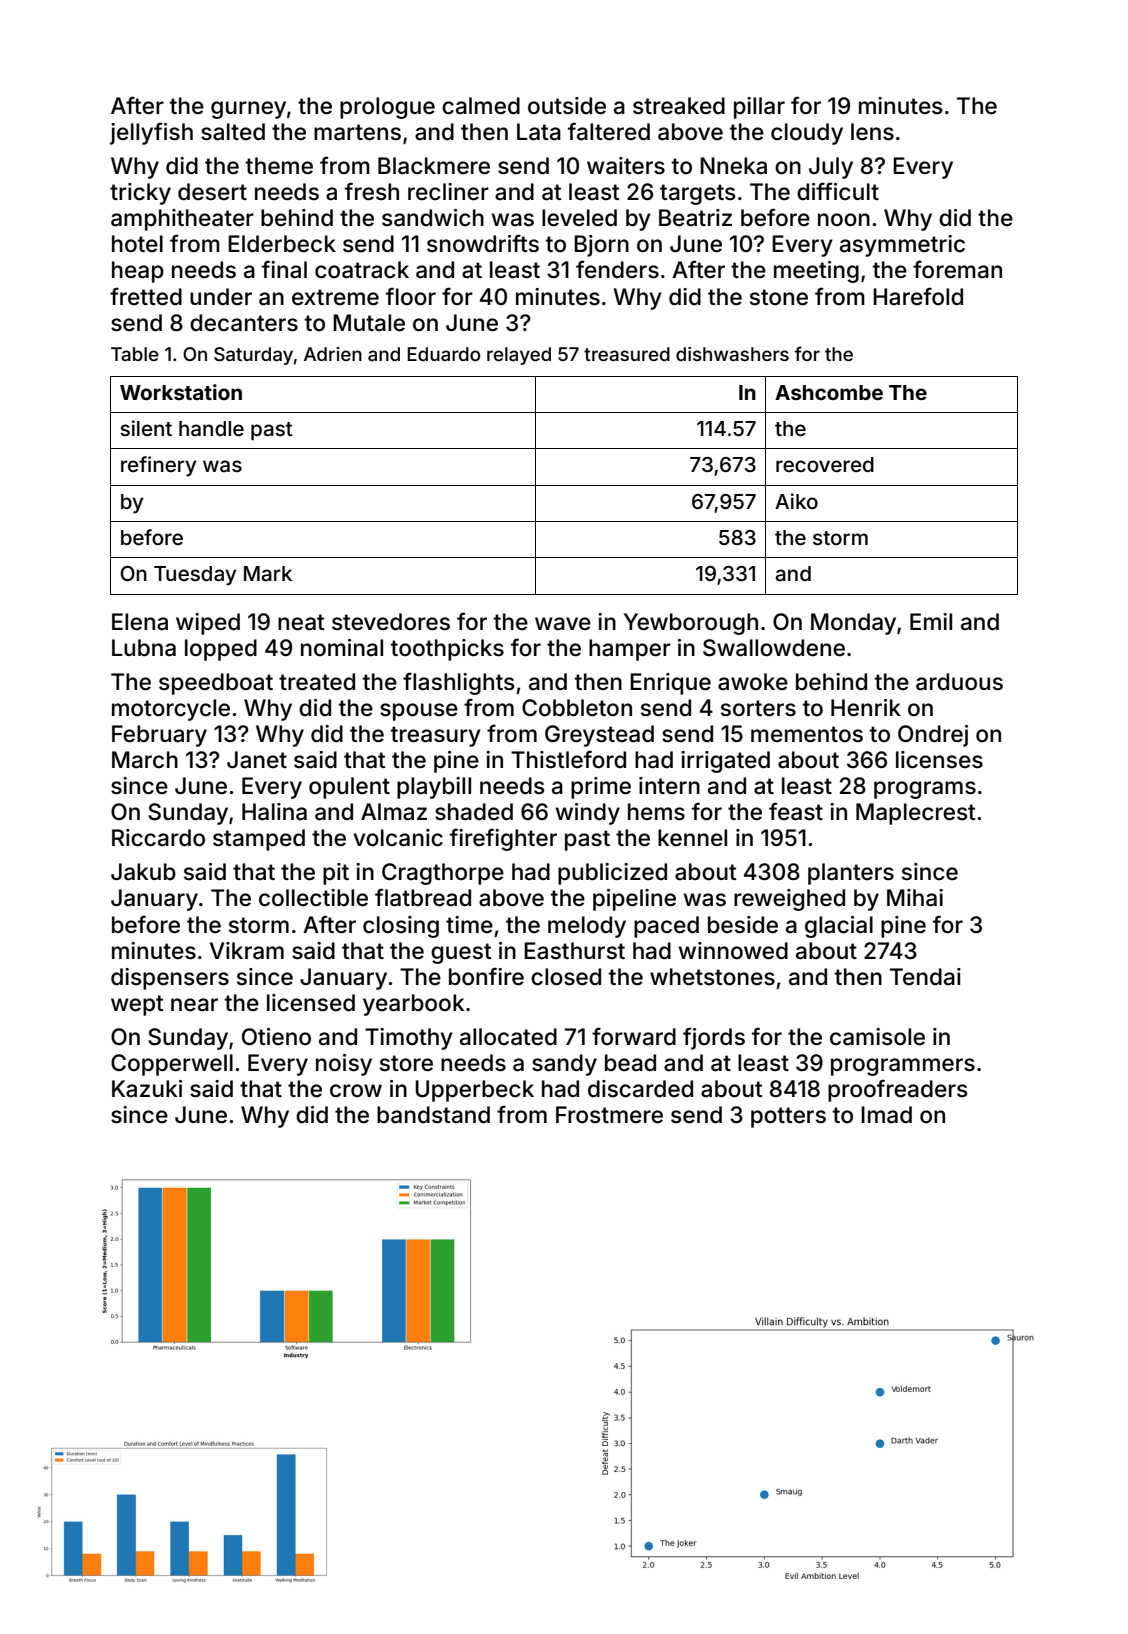  Describe the element at coordinates (931, 621) in the screenshot. I see `Emil` at that location.
